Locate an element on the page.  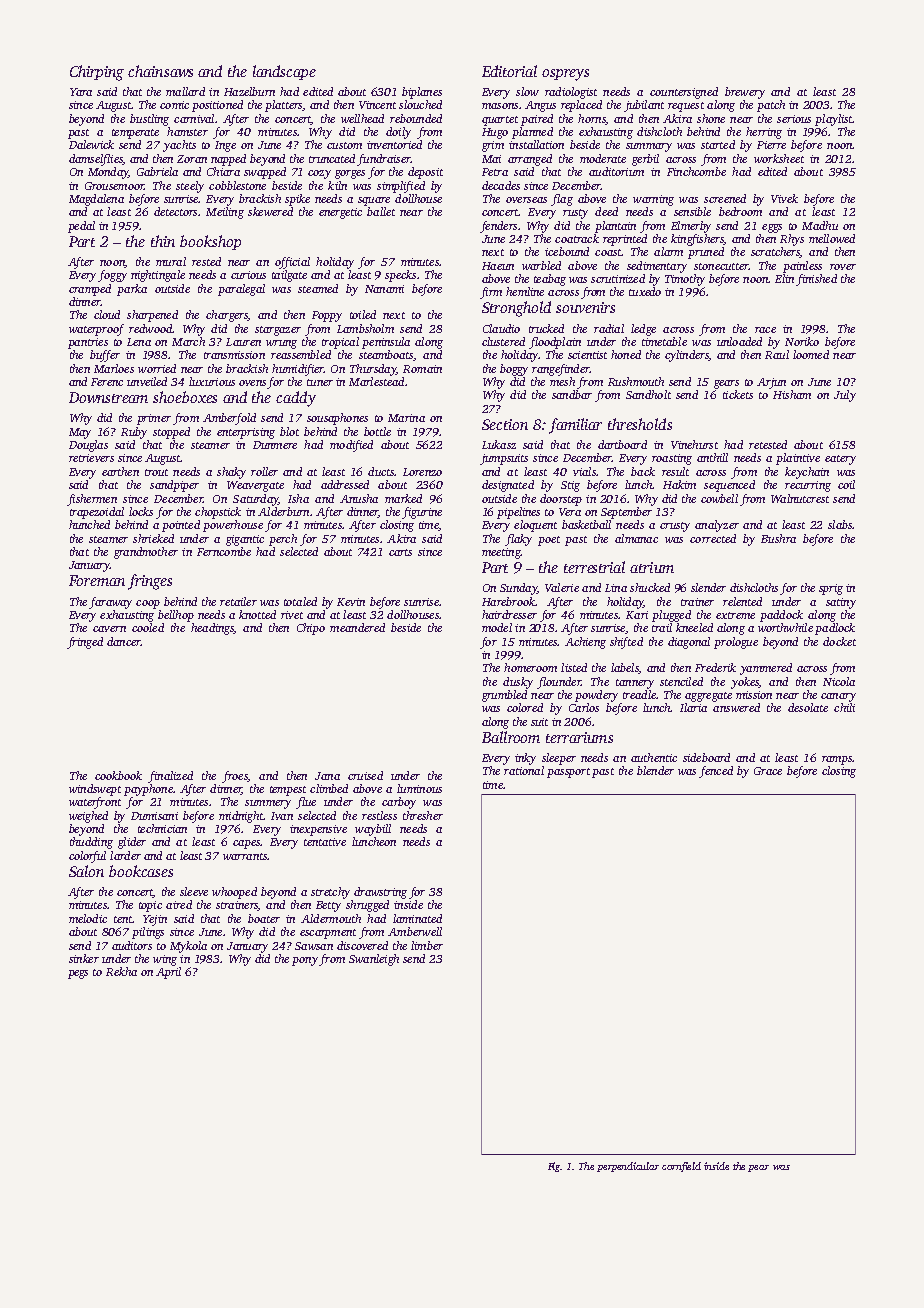
waybill is located at coordinates (373, 830).
